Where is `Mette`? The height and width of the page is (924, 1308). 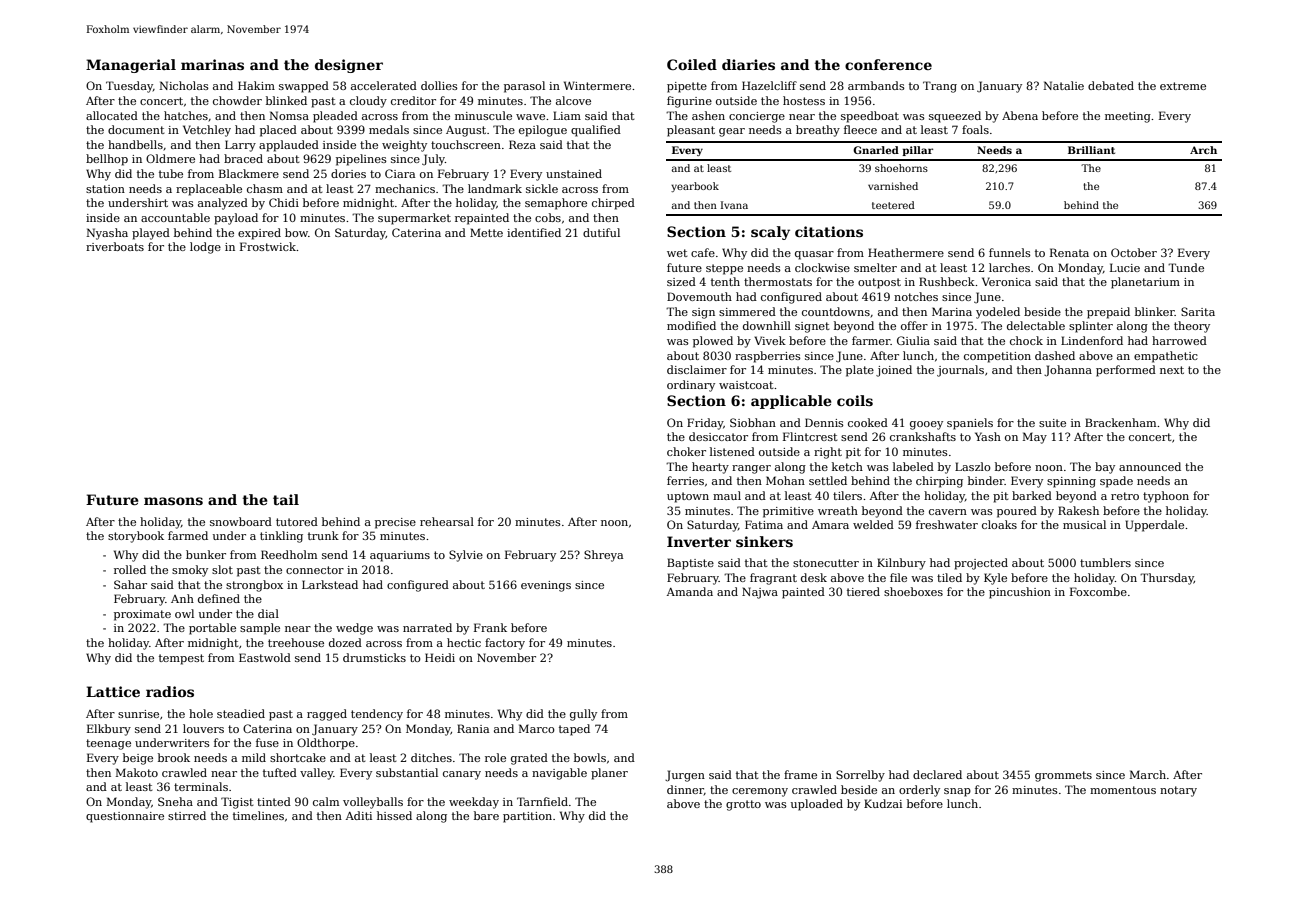
Mette is located at coordinates (486, 232).
